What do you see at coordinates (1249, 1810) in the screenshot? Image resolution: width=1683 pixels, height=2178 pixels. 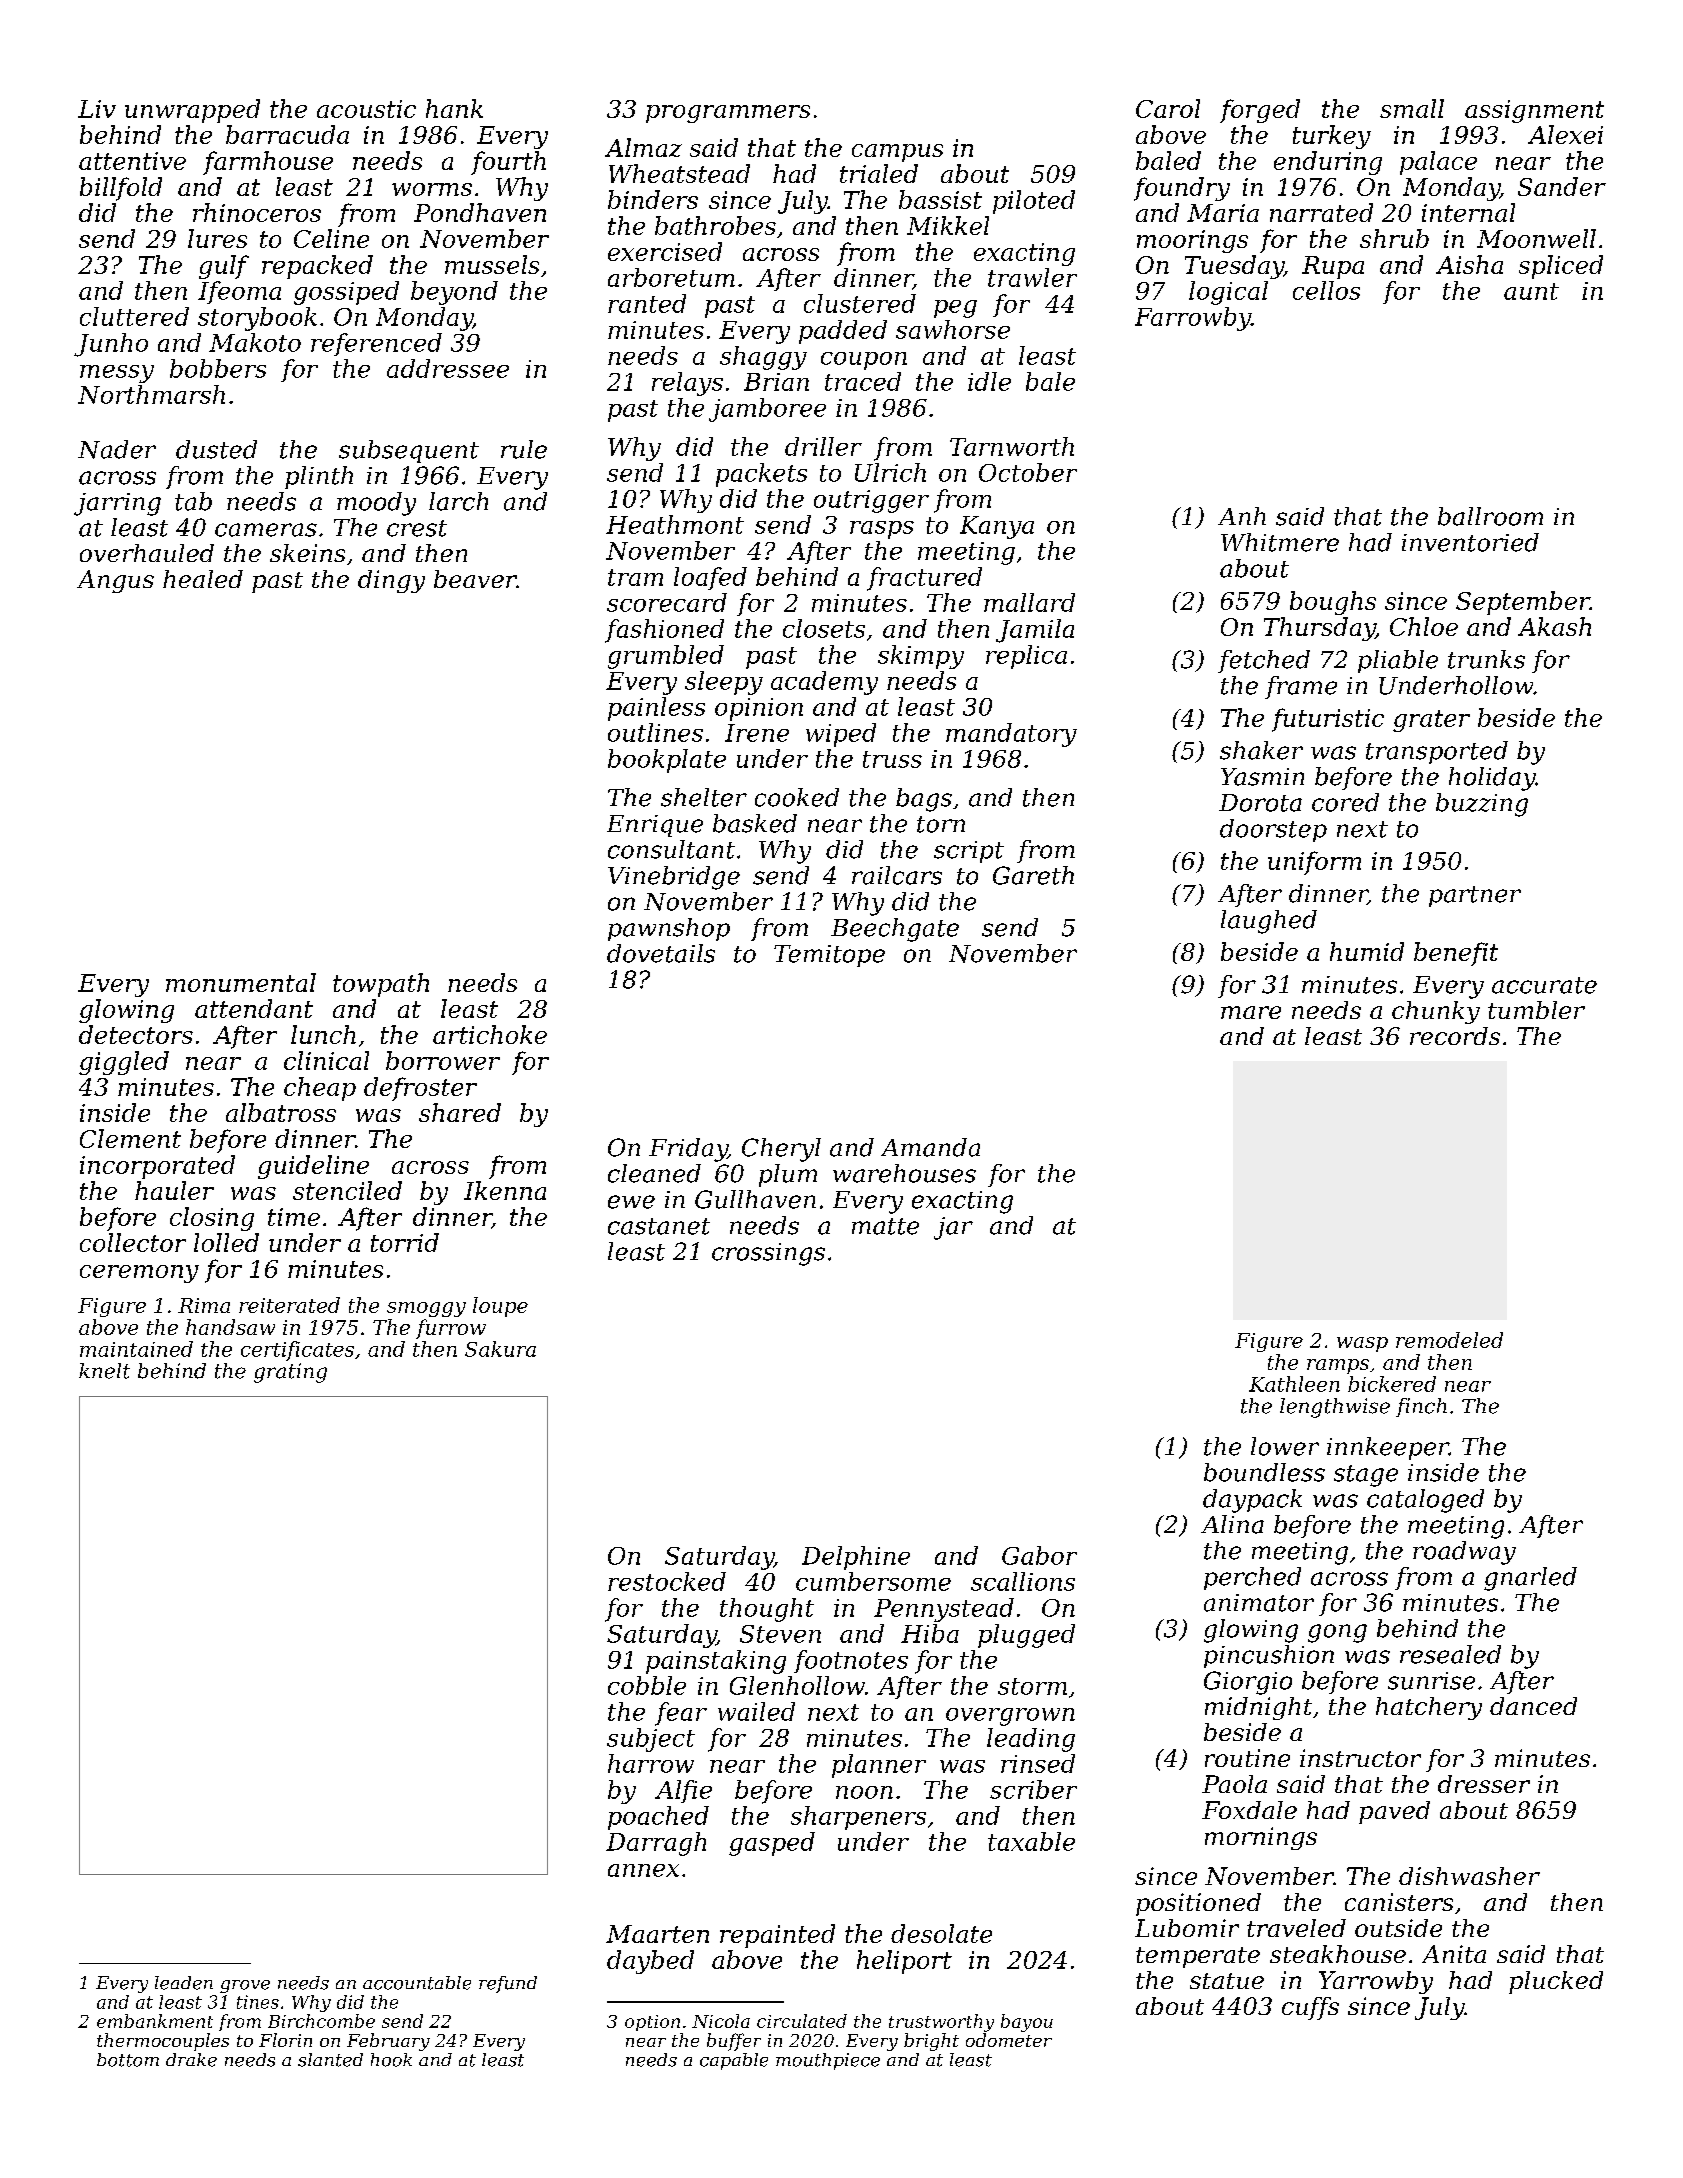 I see `Foxdale` at bounding box center [1249, 1810].
